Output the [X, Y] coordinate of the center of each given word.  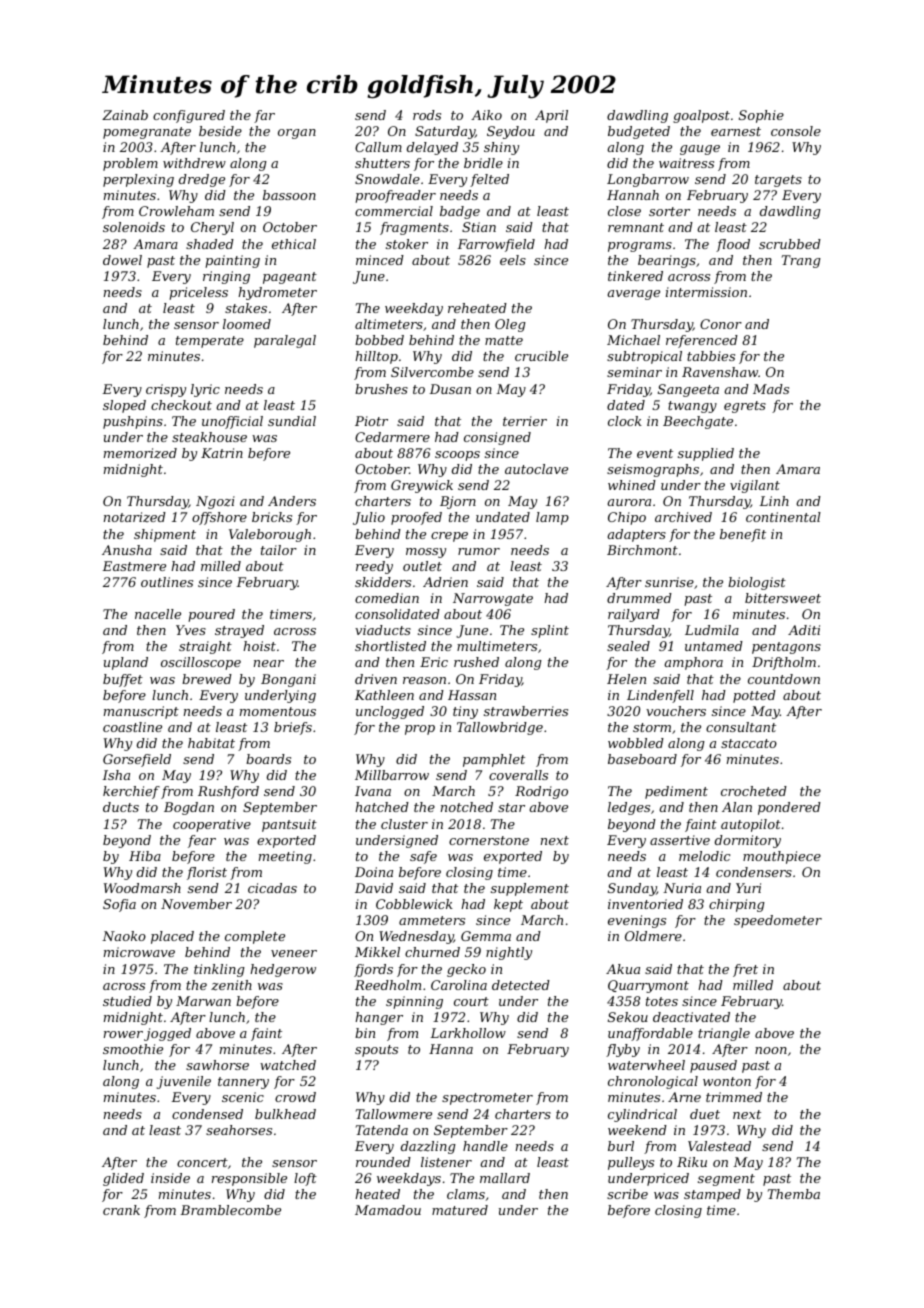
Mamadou [388, 1210]
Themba [794, 1194]
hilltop [376, 357]
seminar [634, 372]
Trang [801, 261]
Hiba [145, 856]
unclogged [390, 712]
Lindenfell [660, 696]
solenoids [134, 227]
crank [121, 1210]
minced [380, 260]
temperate [210, 342]
